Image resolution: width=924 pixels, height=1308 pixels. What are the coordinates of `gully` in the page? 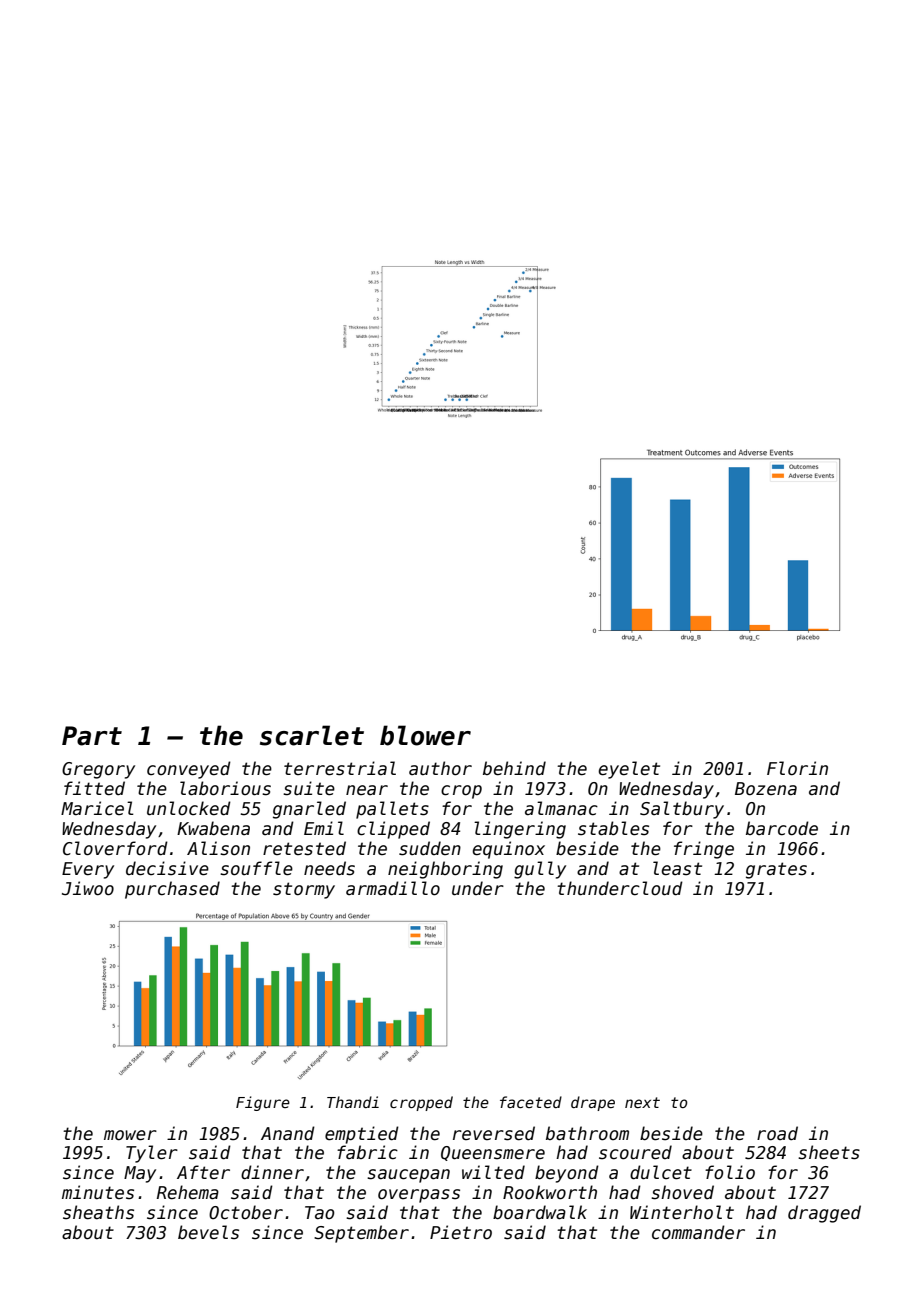 It's located at (540, 870).
